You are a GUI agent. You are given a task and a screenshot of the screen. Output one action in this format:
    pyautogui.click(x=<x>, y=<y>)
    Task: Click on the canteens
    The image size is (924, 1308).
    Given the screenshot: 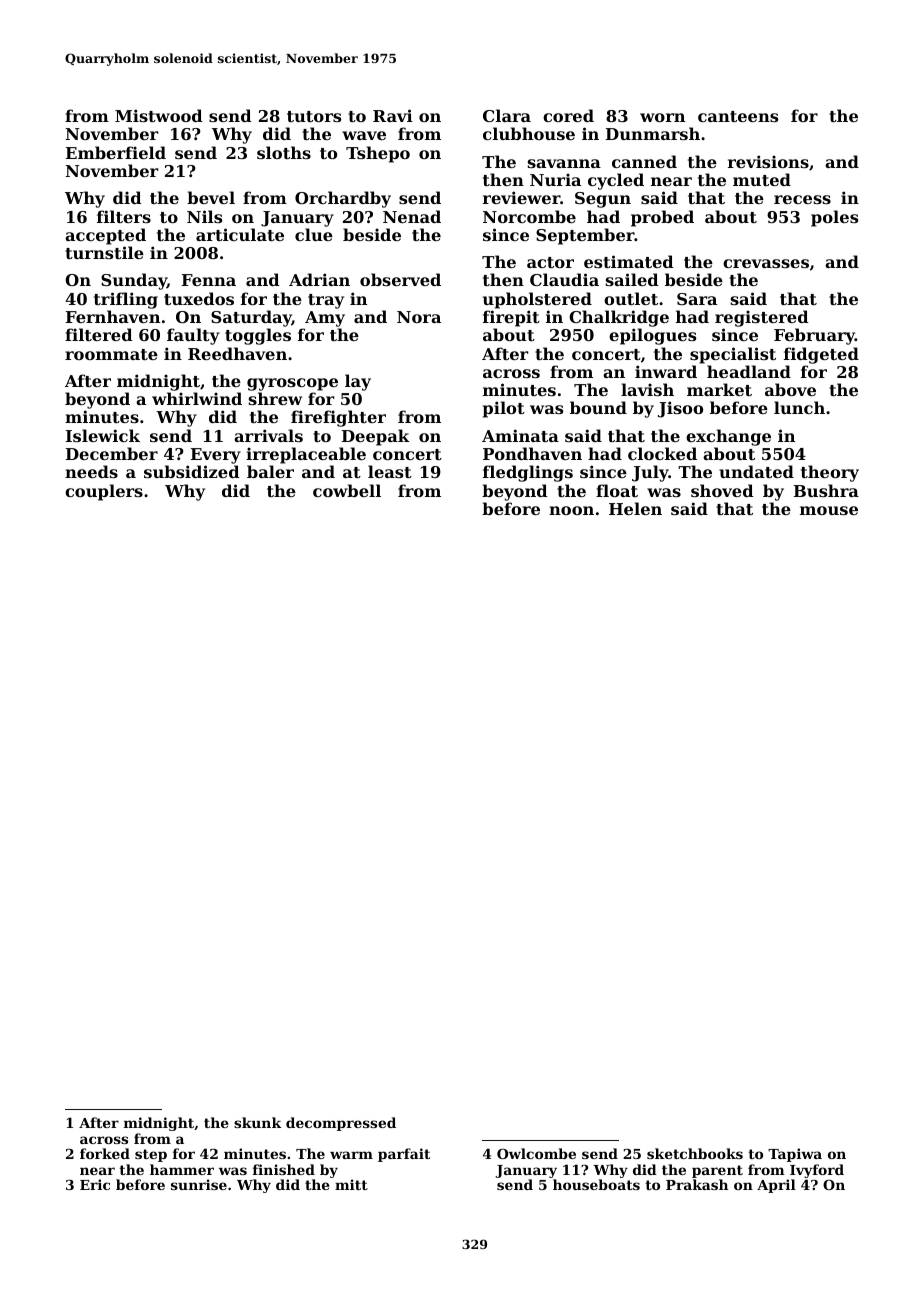 What is the action you would take?
    pyautogui.click(x=738, y=116)
